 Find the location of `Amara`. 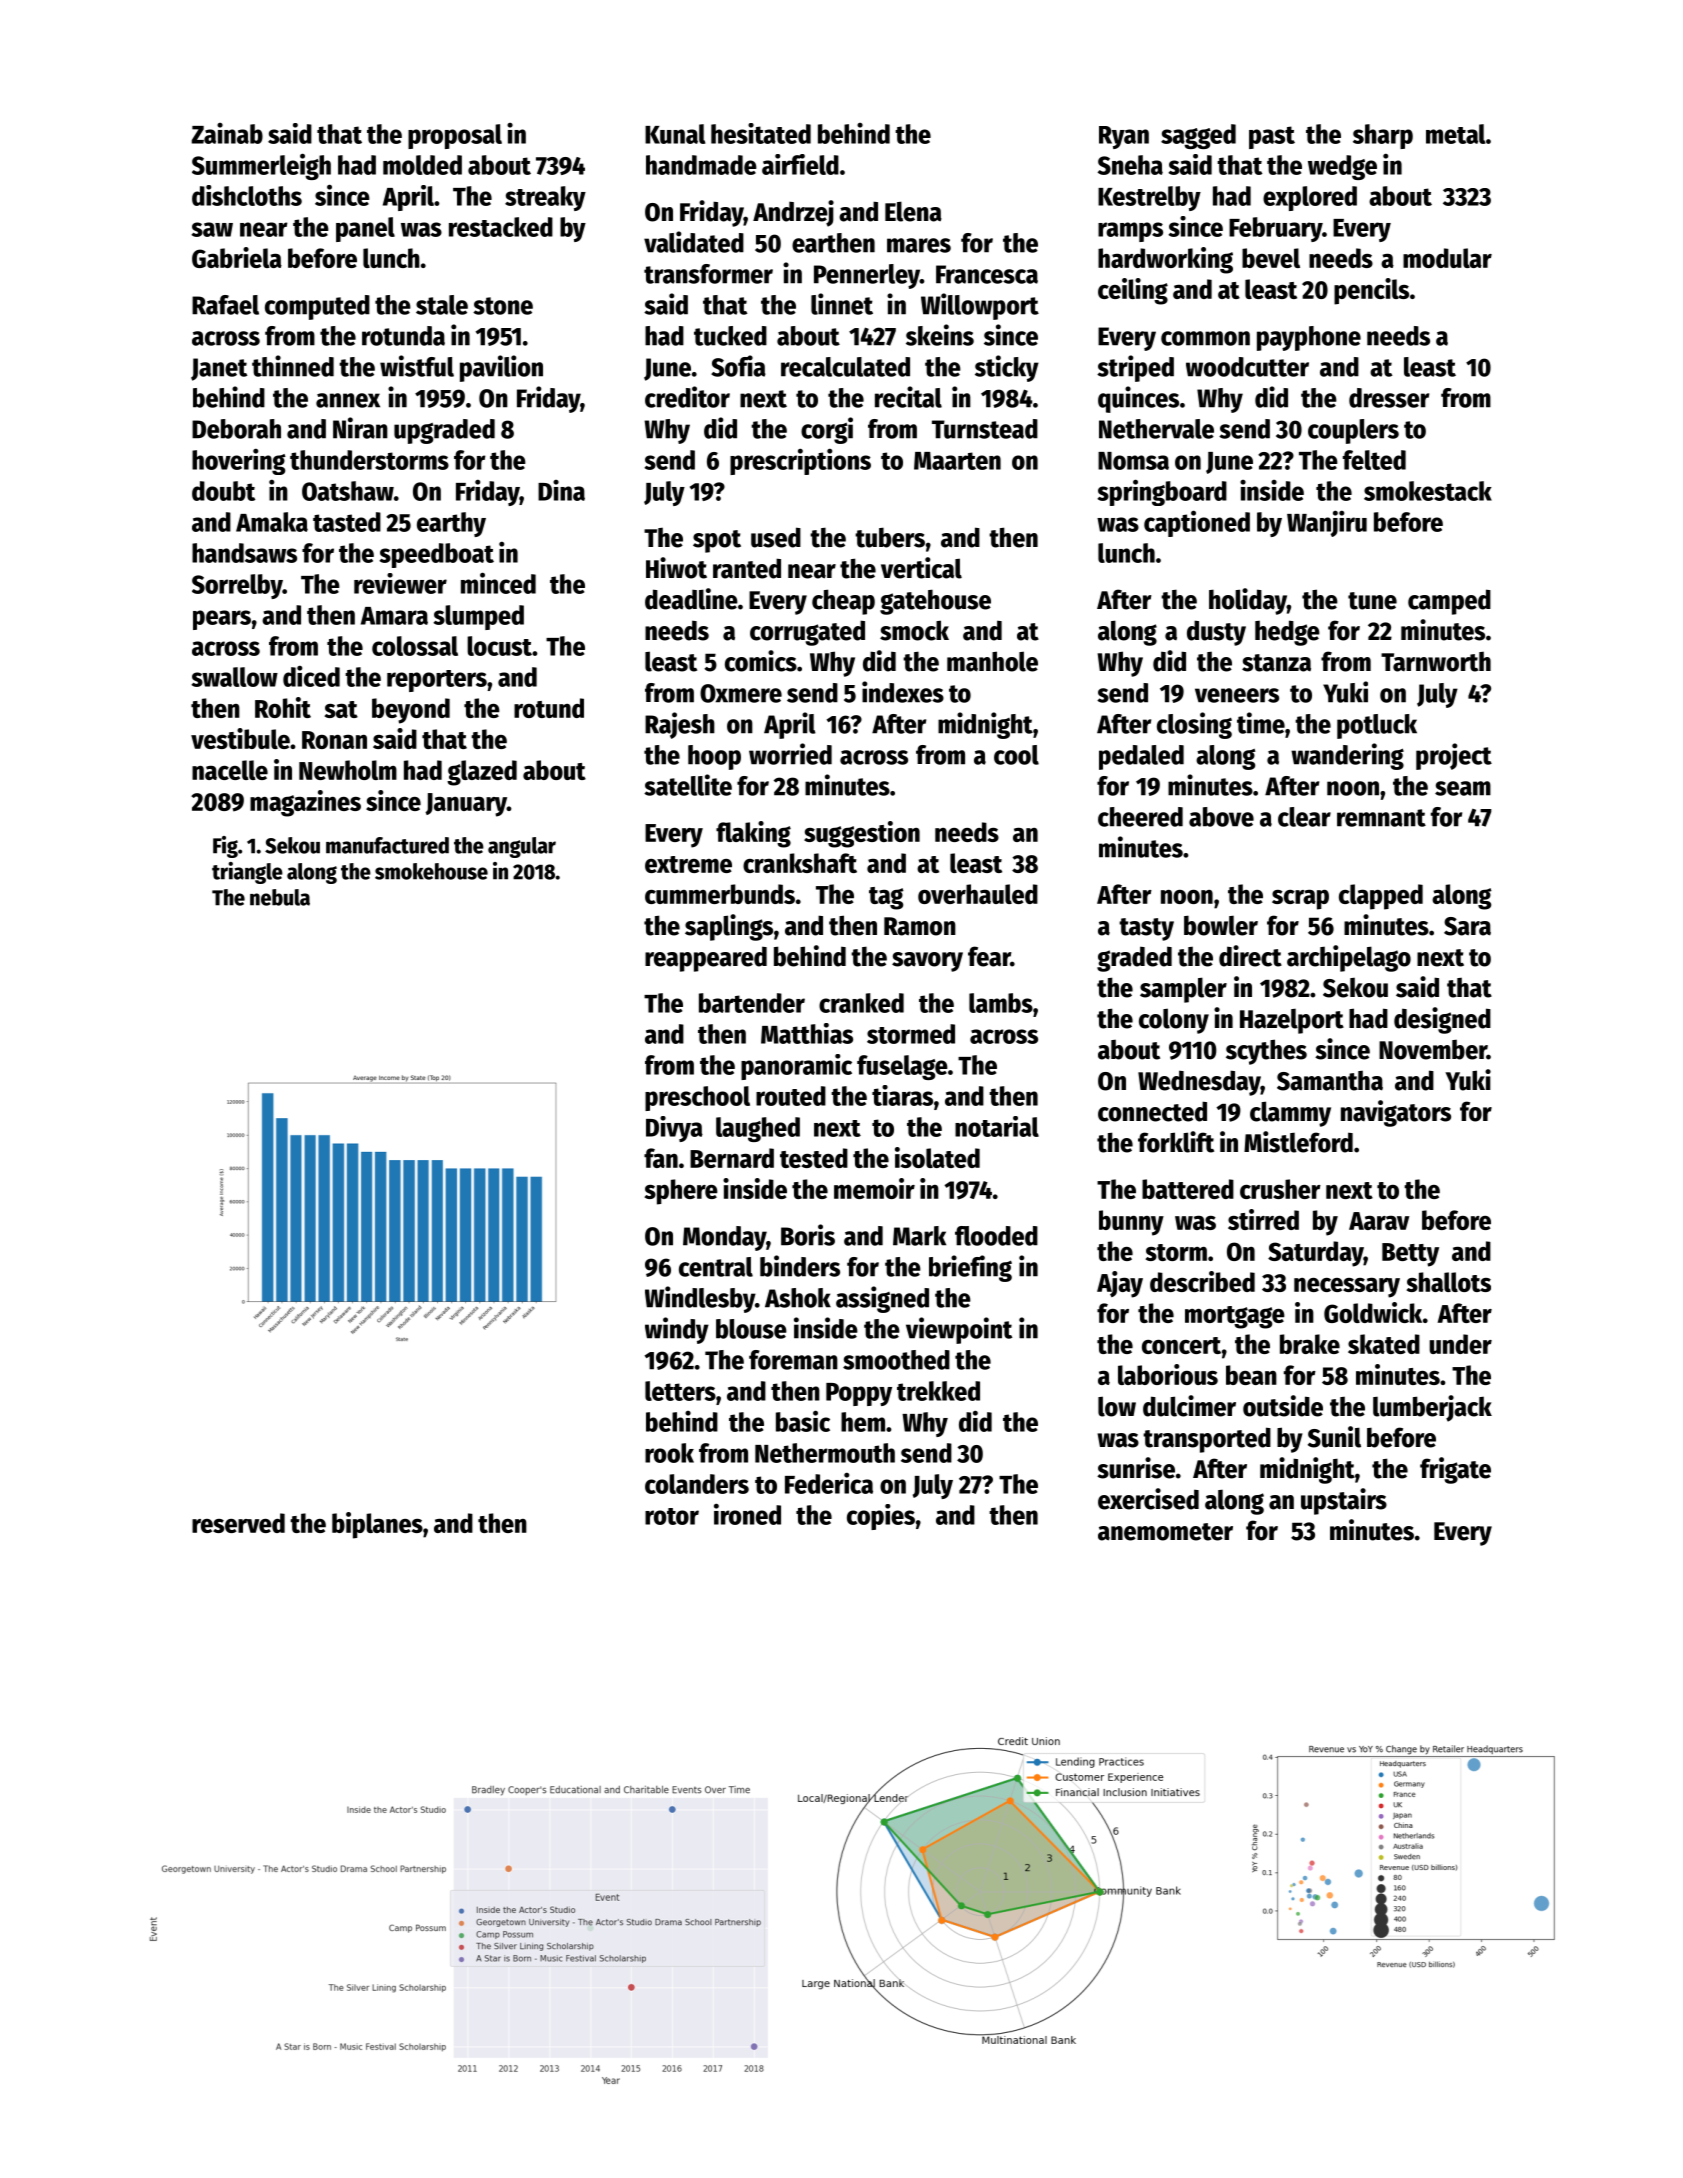

Amara is located at coordinates (394, 616).
